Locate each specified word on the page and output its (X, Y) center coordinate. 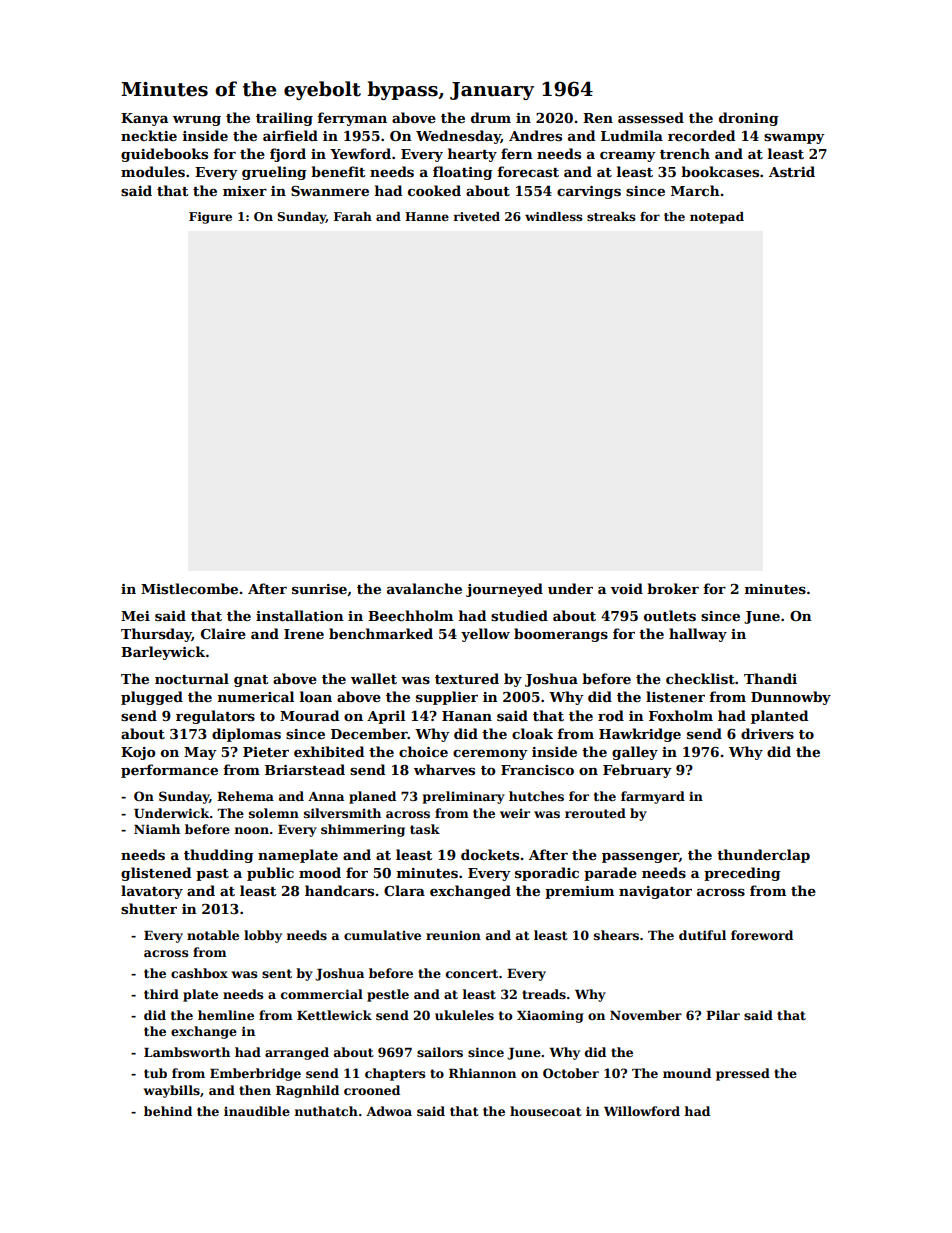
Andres (535, 135)
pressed (743, 1074)
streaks (611, 216)
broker (673, 588)
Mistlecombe (189, 588)
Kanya (144, 119)
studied (519, 615)
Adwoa (389, 1111)
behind (168, 1111)
